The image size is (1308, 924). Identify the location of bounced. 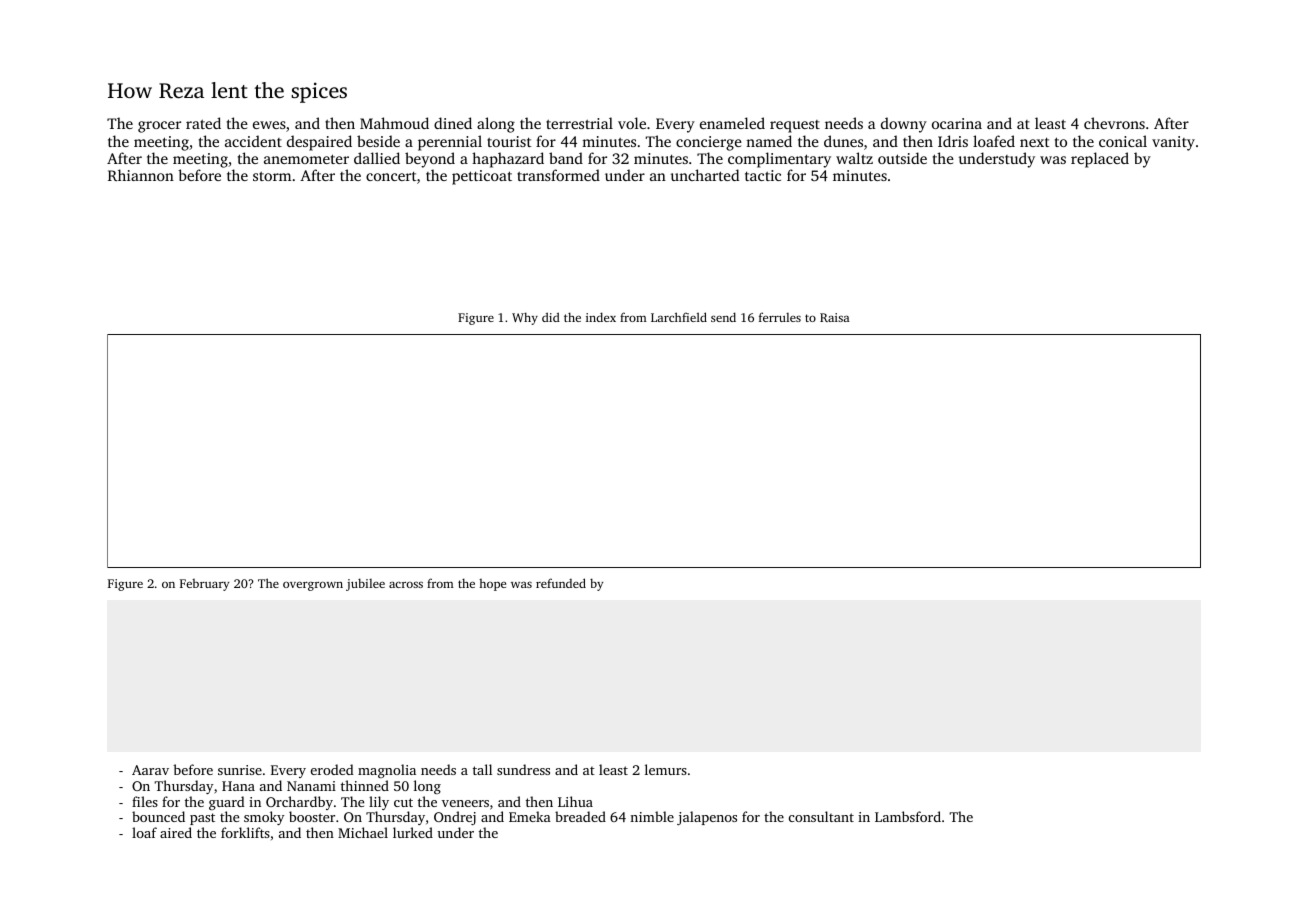
(158, 816).
